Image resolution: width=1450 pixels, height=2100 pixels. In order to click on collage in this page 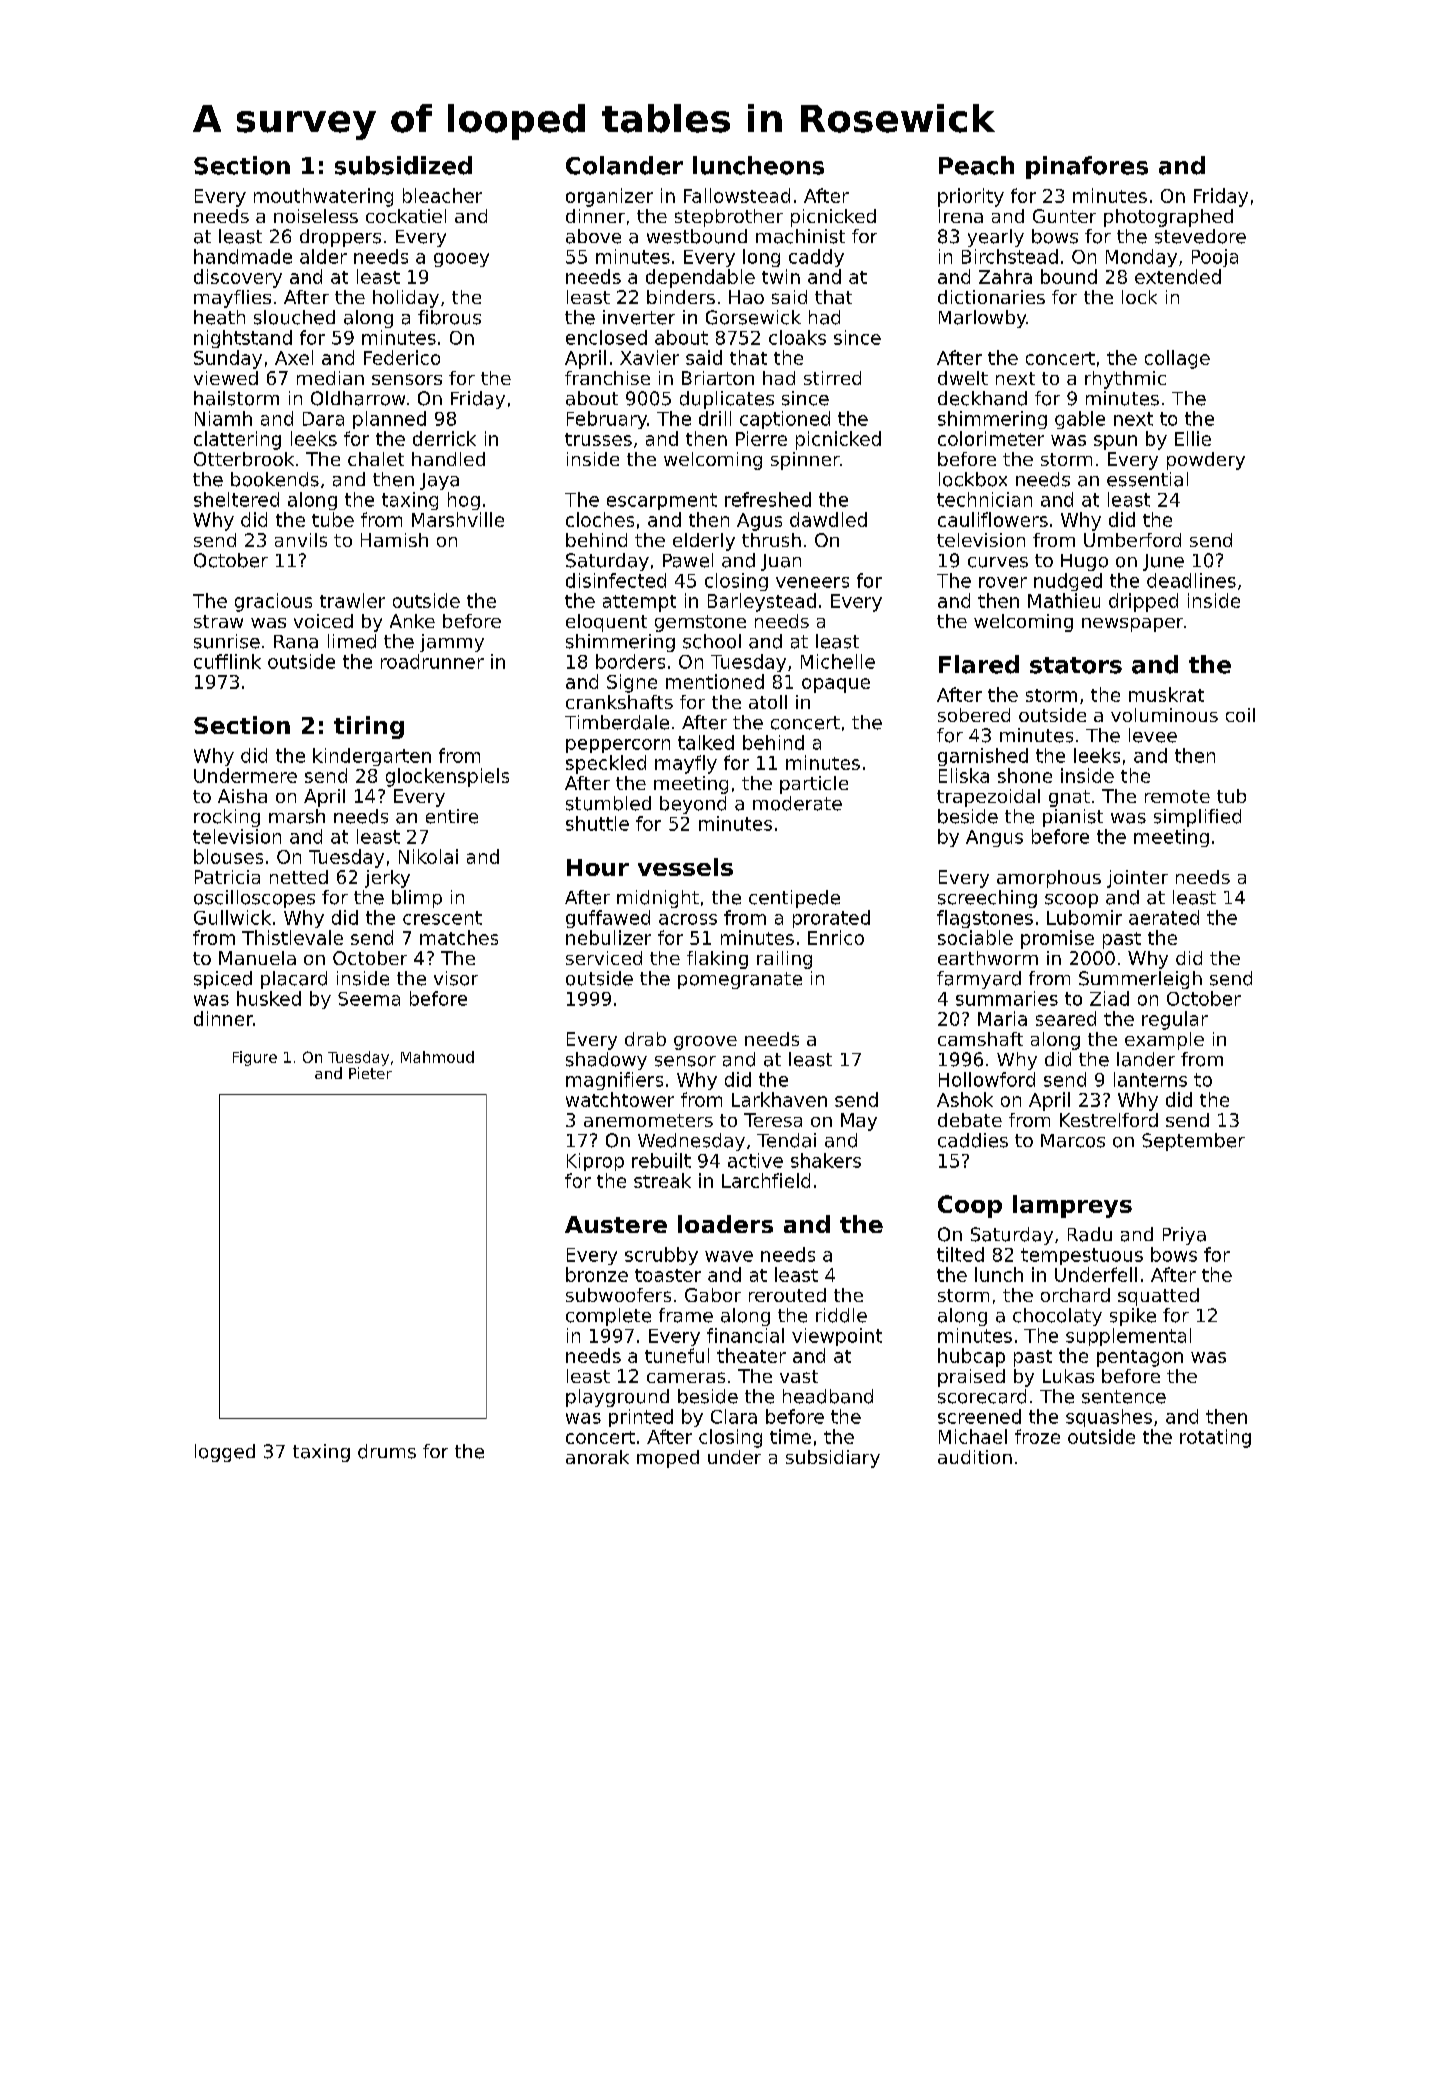, I will do `click(1177, 359)`.
